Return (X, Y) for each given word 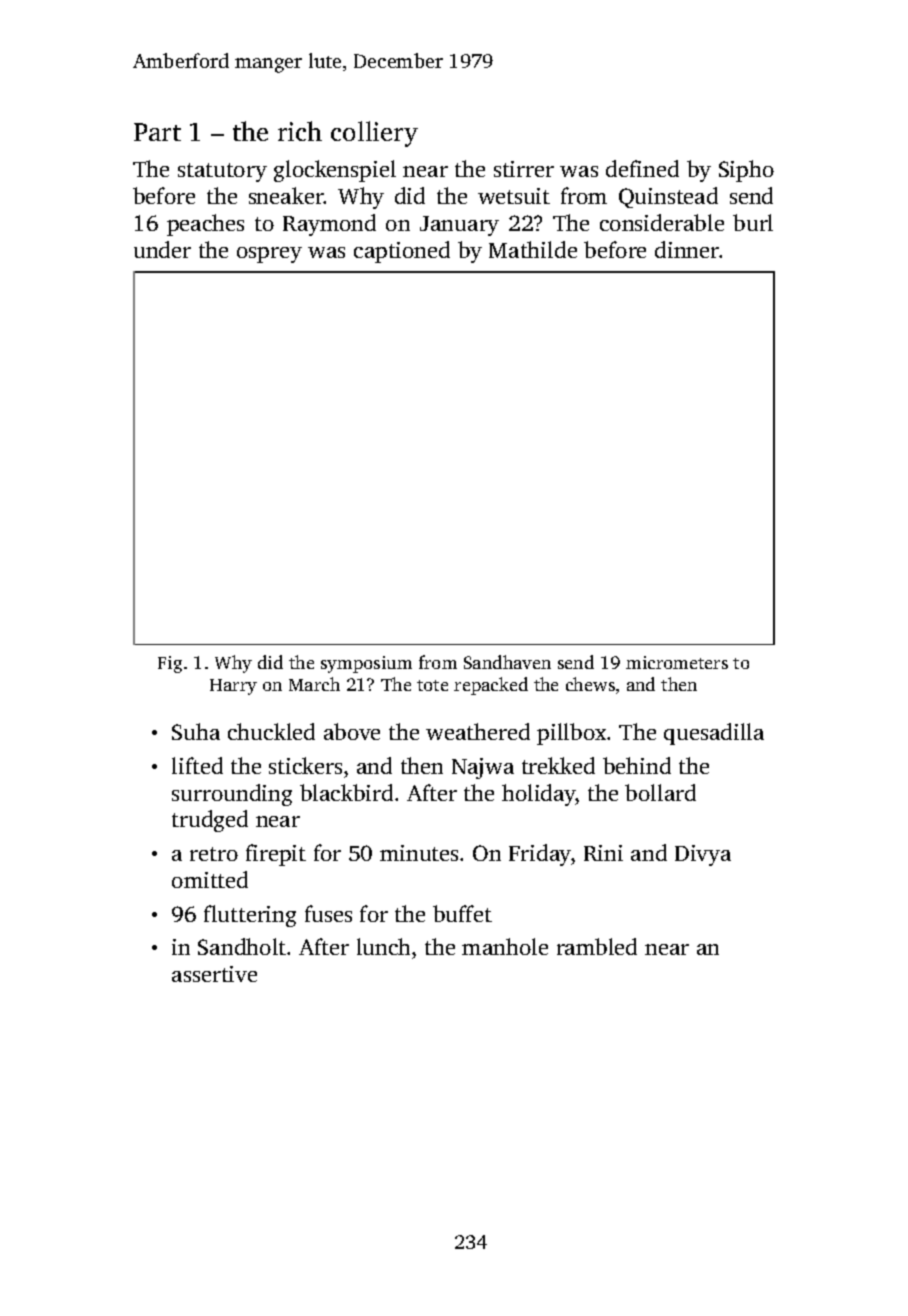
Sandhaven (507, 662)
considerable (662, 222)
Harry (233, 687)
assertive (214, 974)
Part (157, 132)
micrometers (677, 662)
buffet (462, 913)
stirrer (524, 169)
